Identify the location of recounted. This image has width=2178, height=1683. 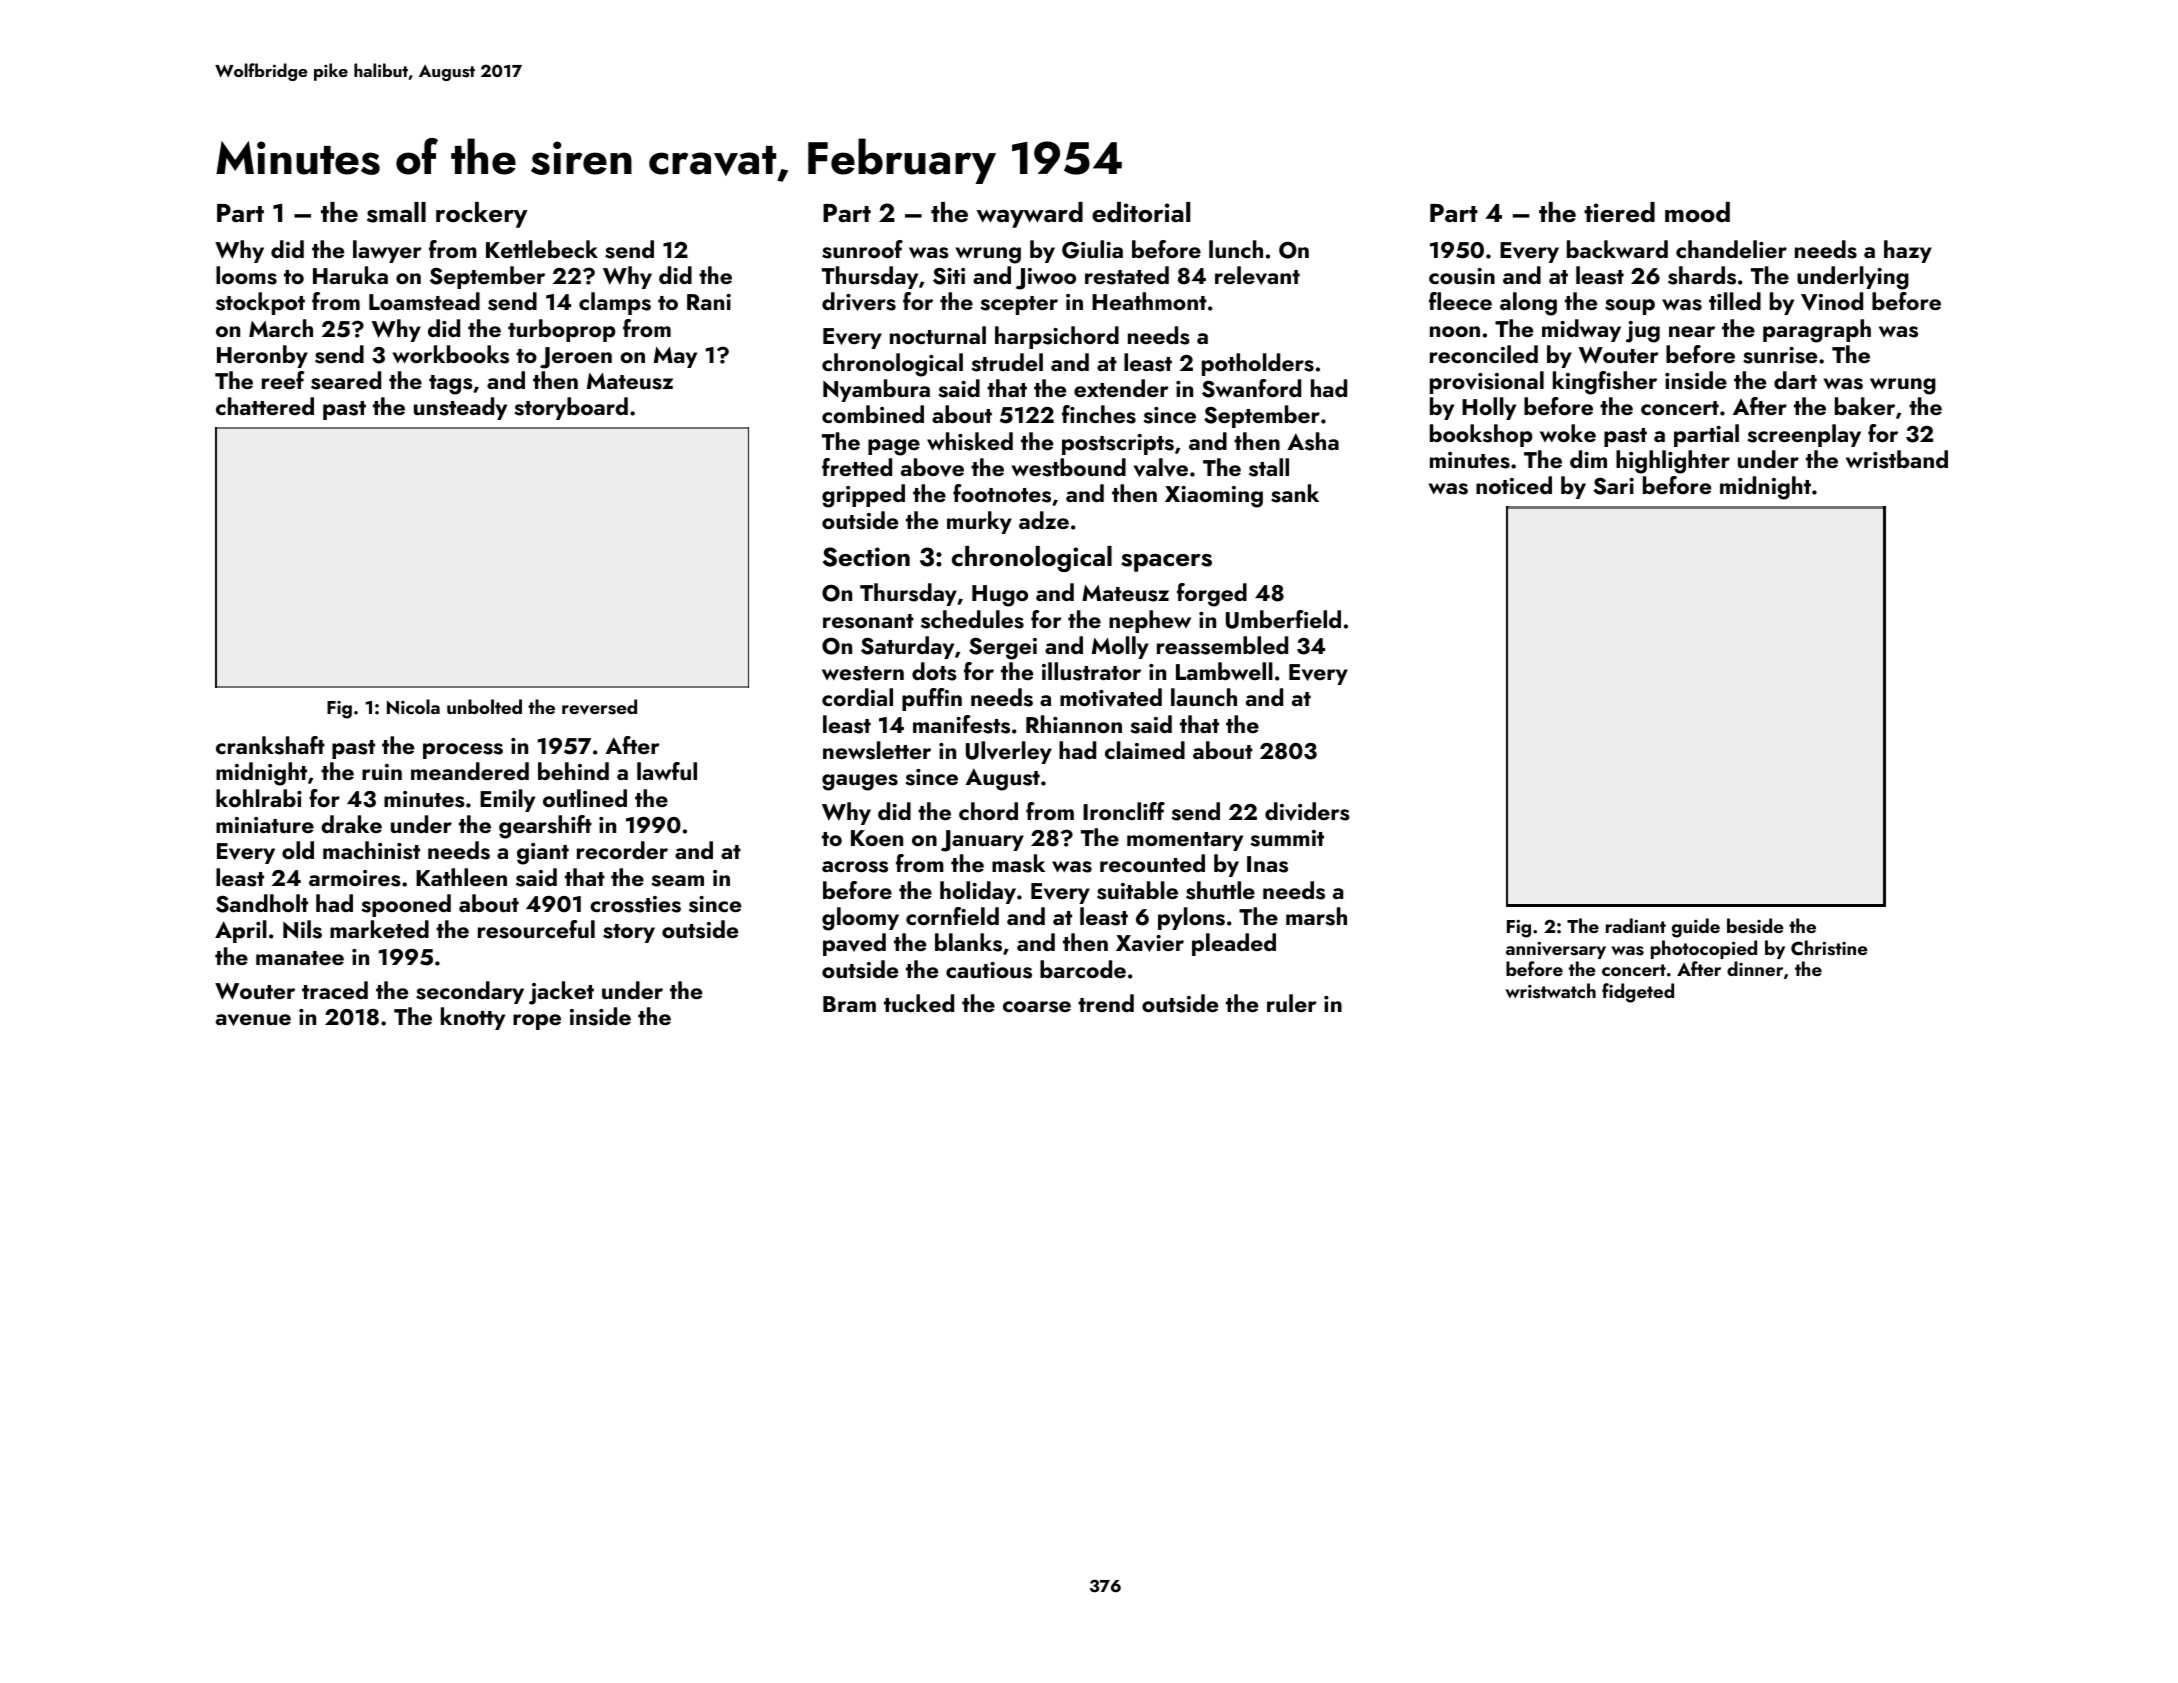
(1152, 863).
